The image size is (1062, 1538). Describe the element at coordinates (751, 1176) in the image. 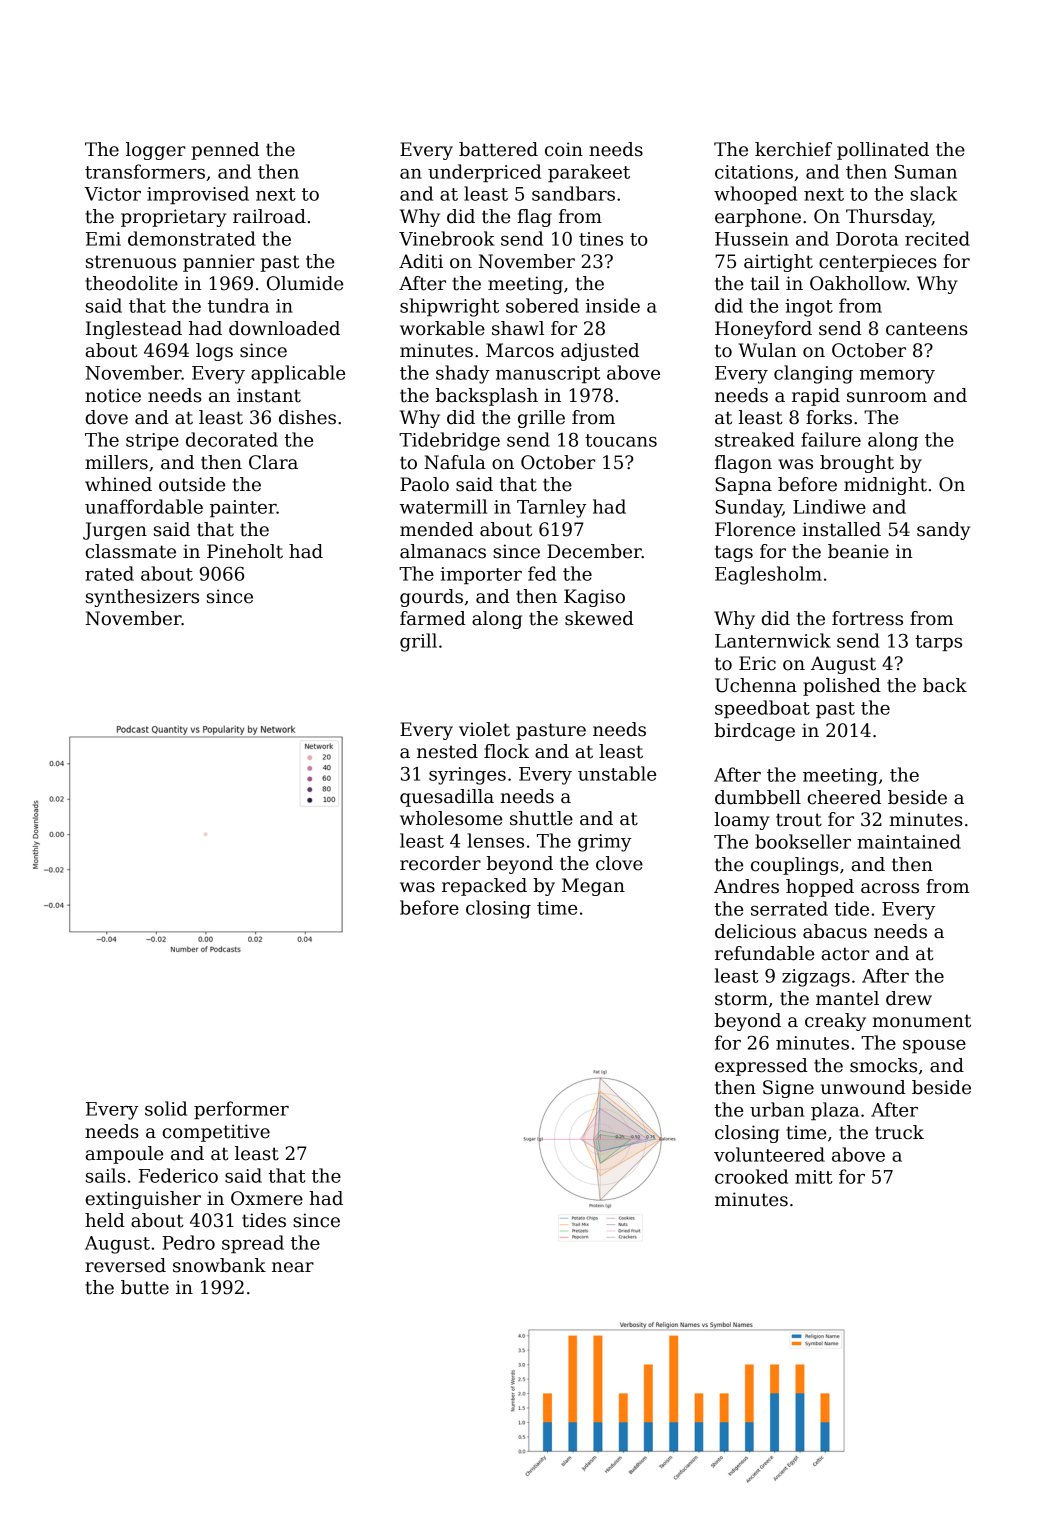

I see `crooked` at that location.
